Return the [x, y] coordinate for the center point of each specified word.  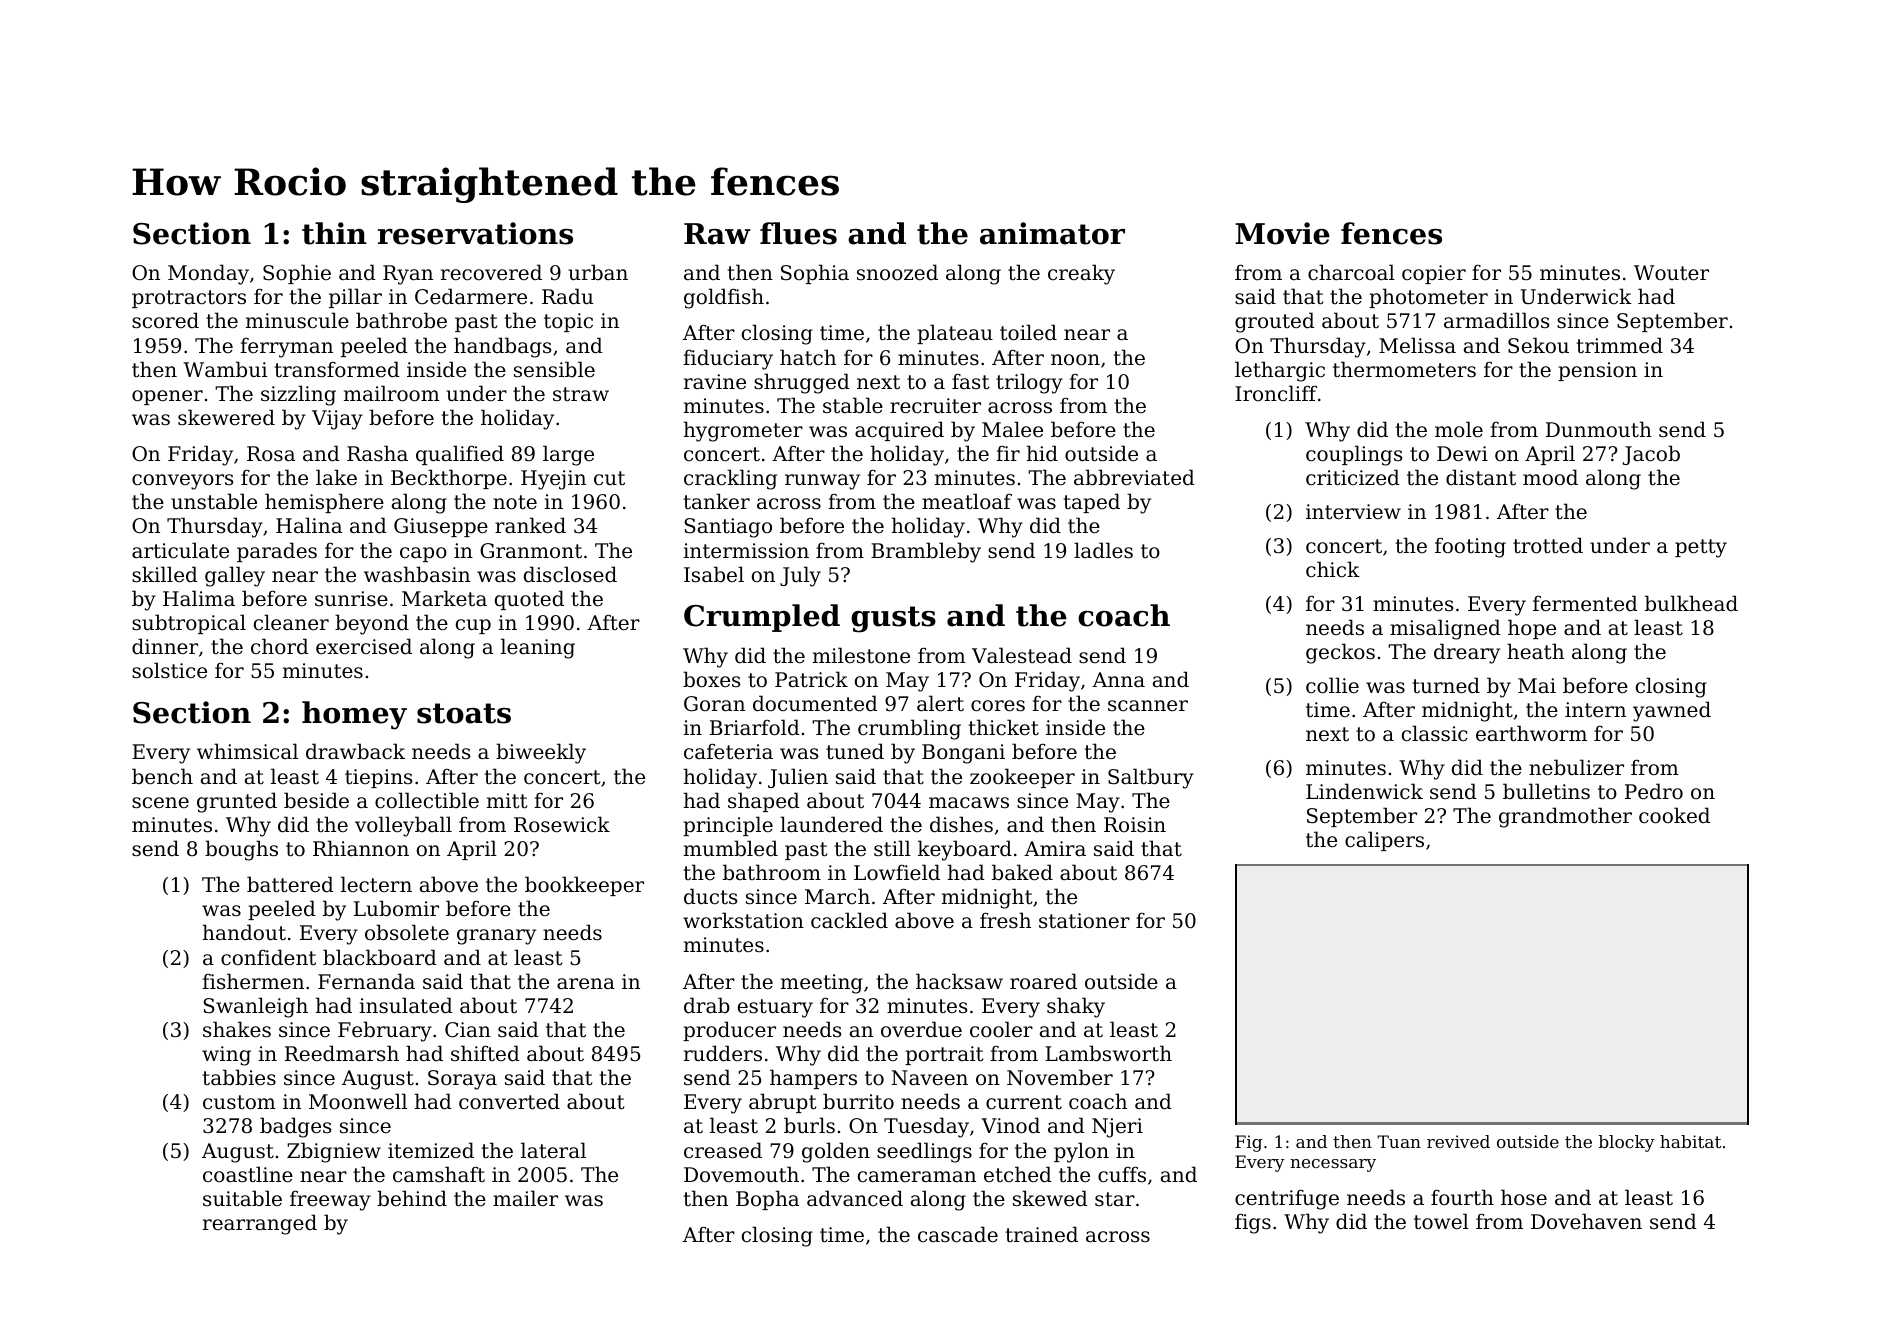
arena [586, 984]
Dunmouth [1599, 429]
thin [334, 233]
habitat [1690, 1141]
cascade [958, 1234]
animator [1052, 233]
